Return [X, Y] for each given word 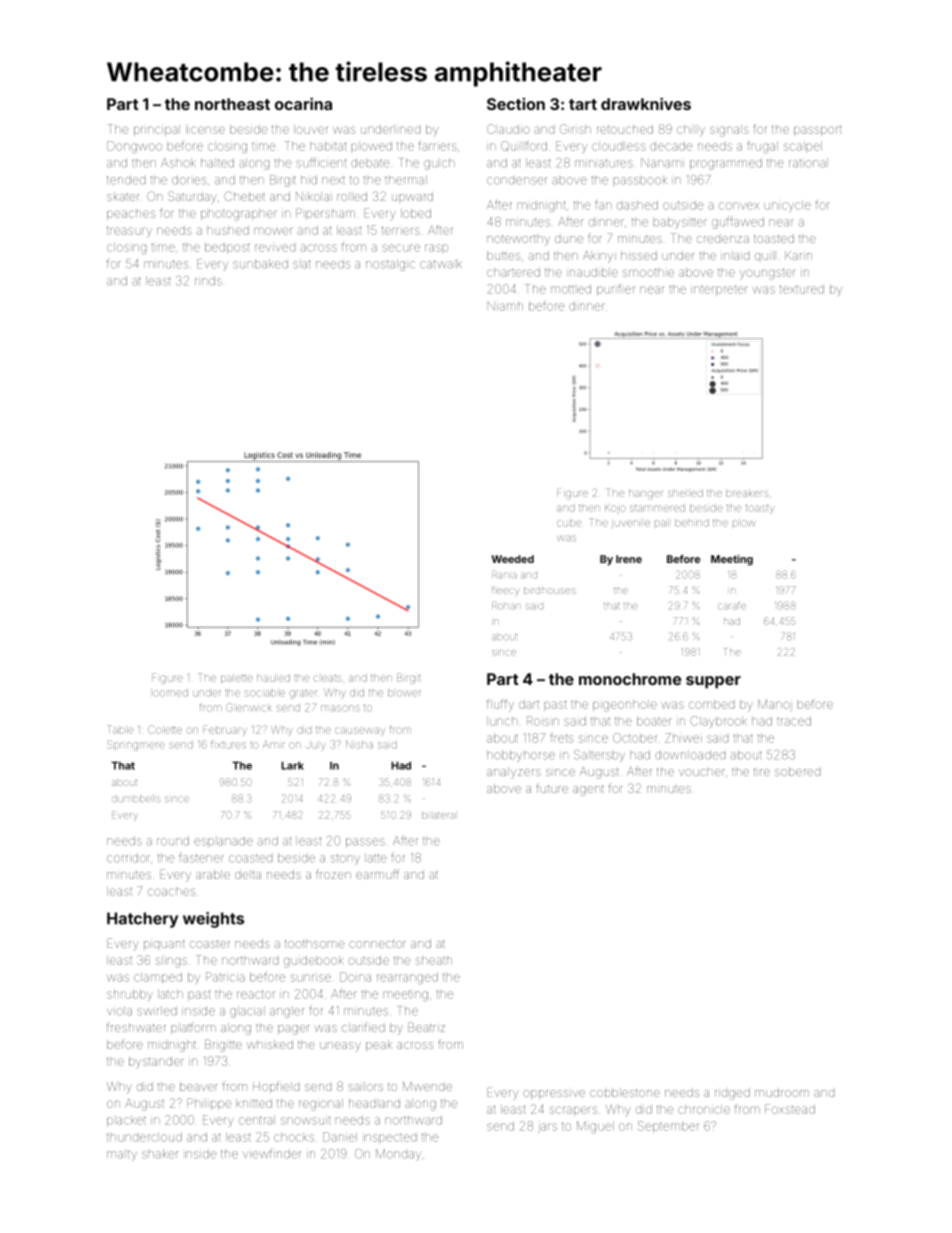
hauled [273, 678]
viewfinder [272, 1154]
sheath [434, 960]
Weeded [512, 559]
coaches [171, 891]
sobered [797, 771]
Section [516, 104]
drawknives [646, 103]
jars [547, 1128]
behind [692, 523]
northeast [232, 104]
